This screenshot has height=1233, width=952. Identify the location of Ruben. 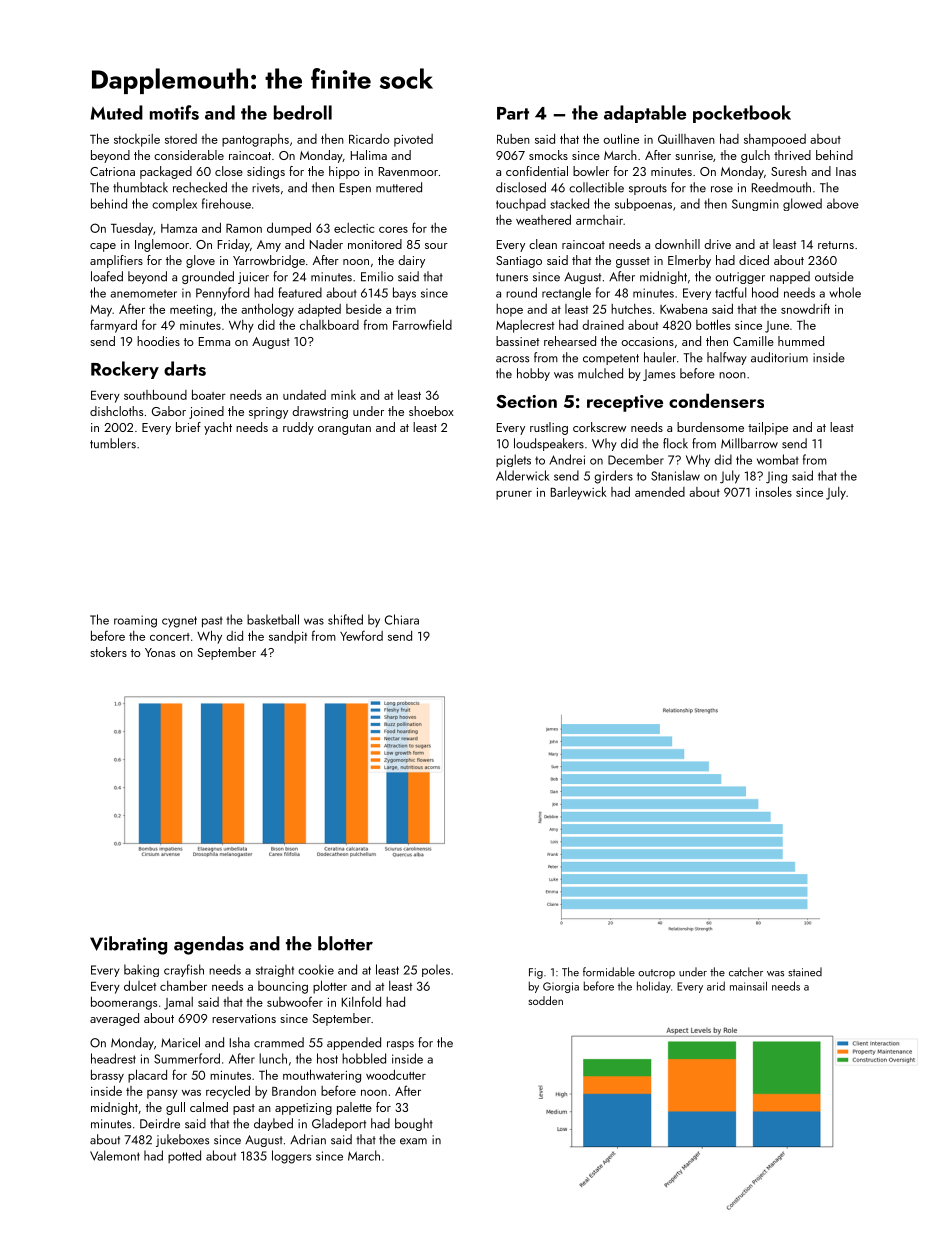
(513, 139).
